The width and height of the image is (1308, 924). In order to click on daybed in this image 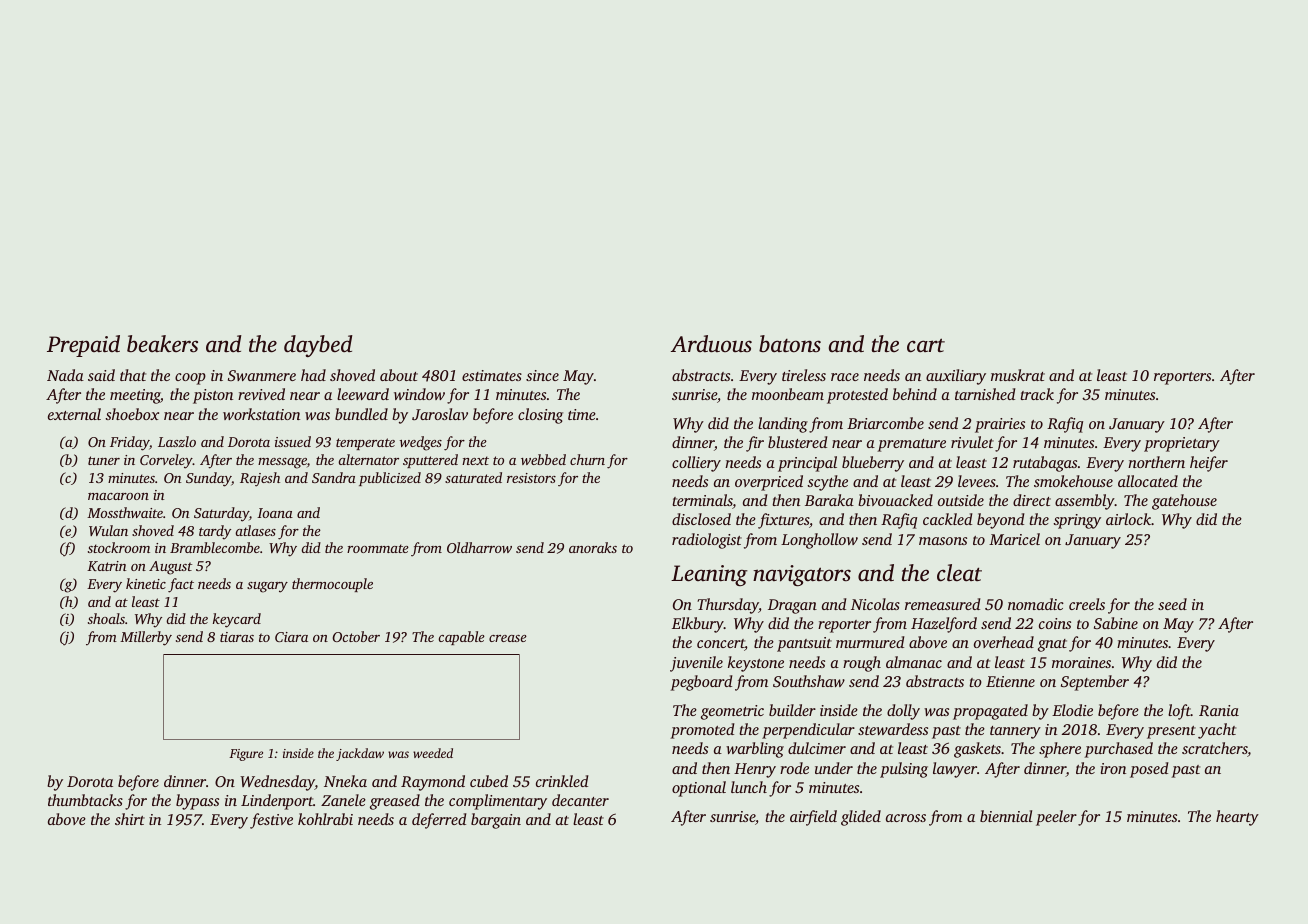, I will do `click(318, 346)`.
